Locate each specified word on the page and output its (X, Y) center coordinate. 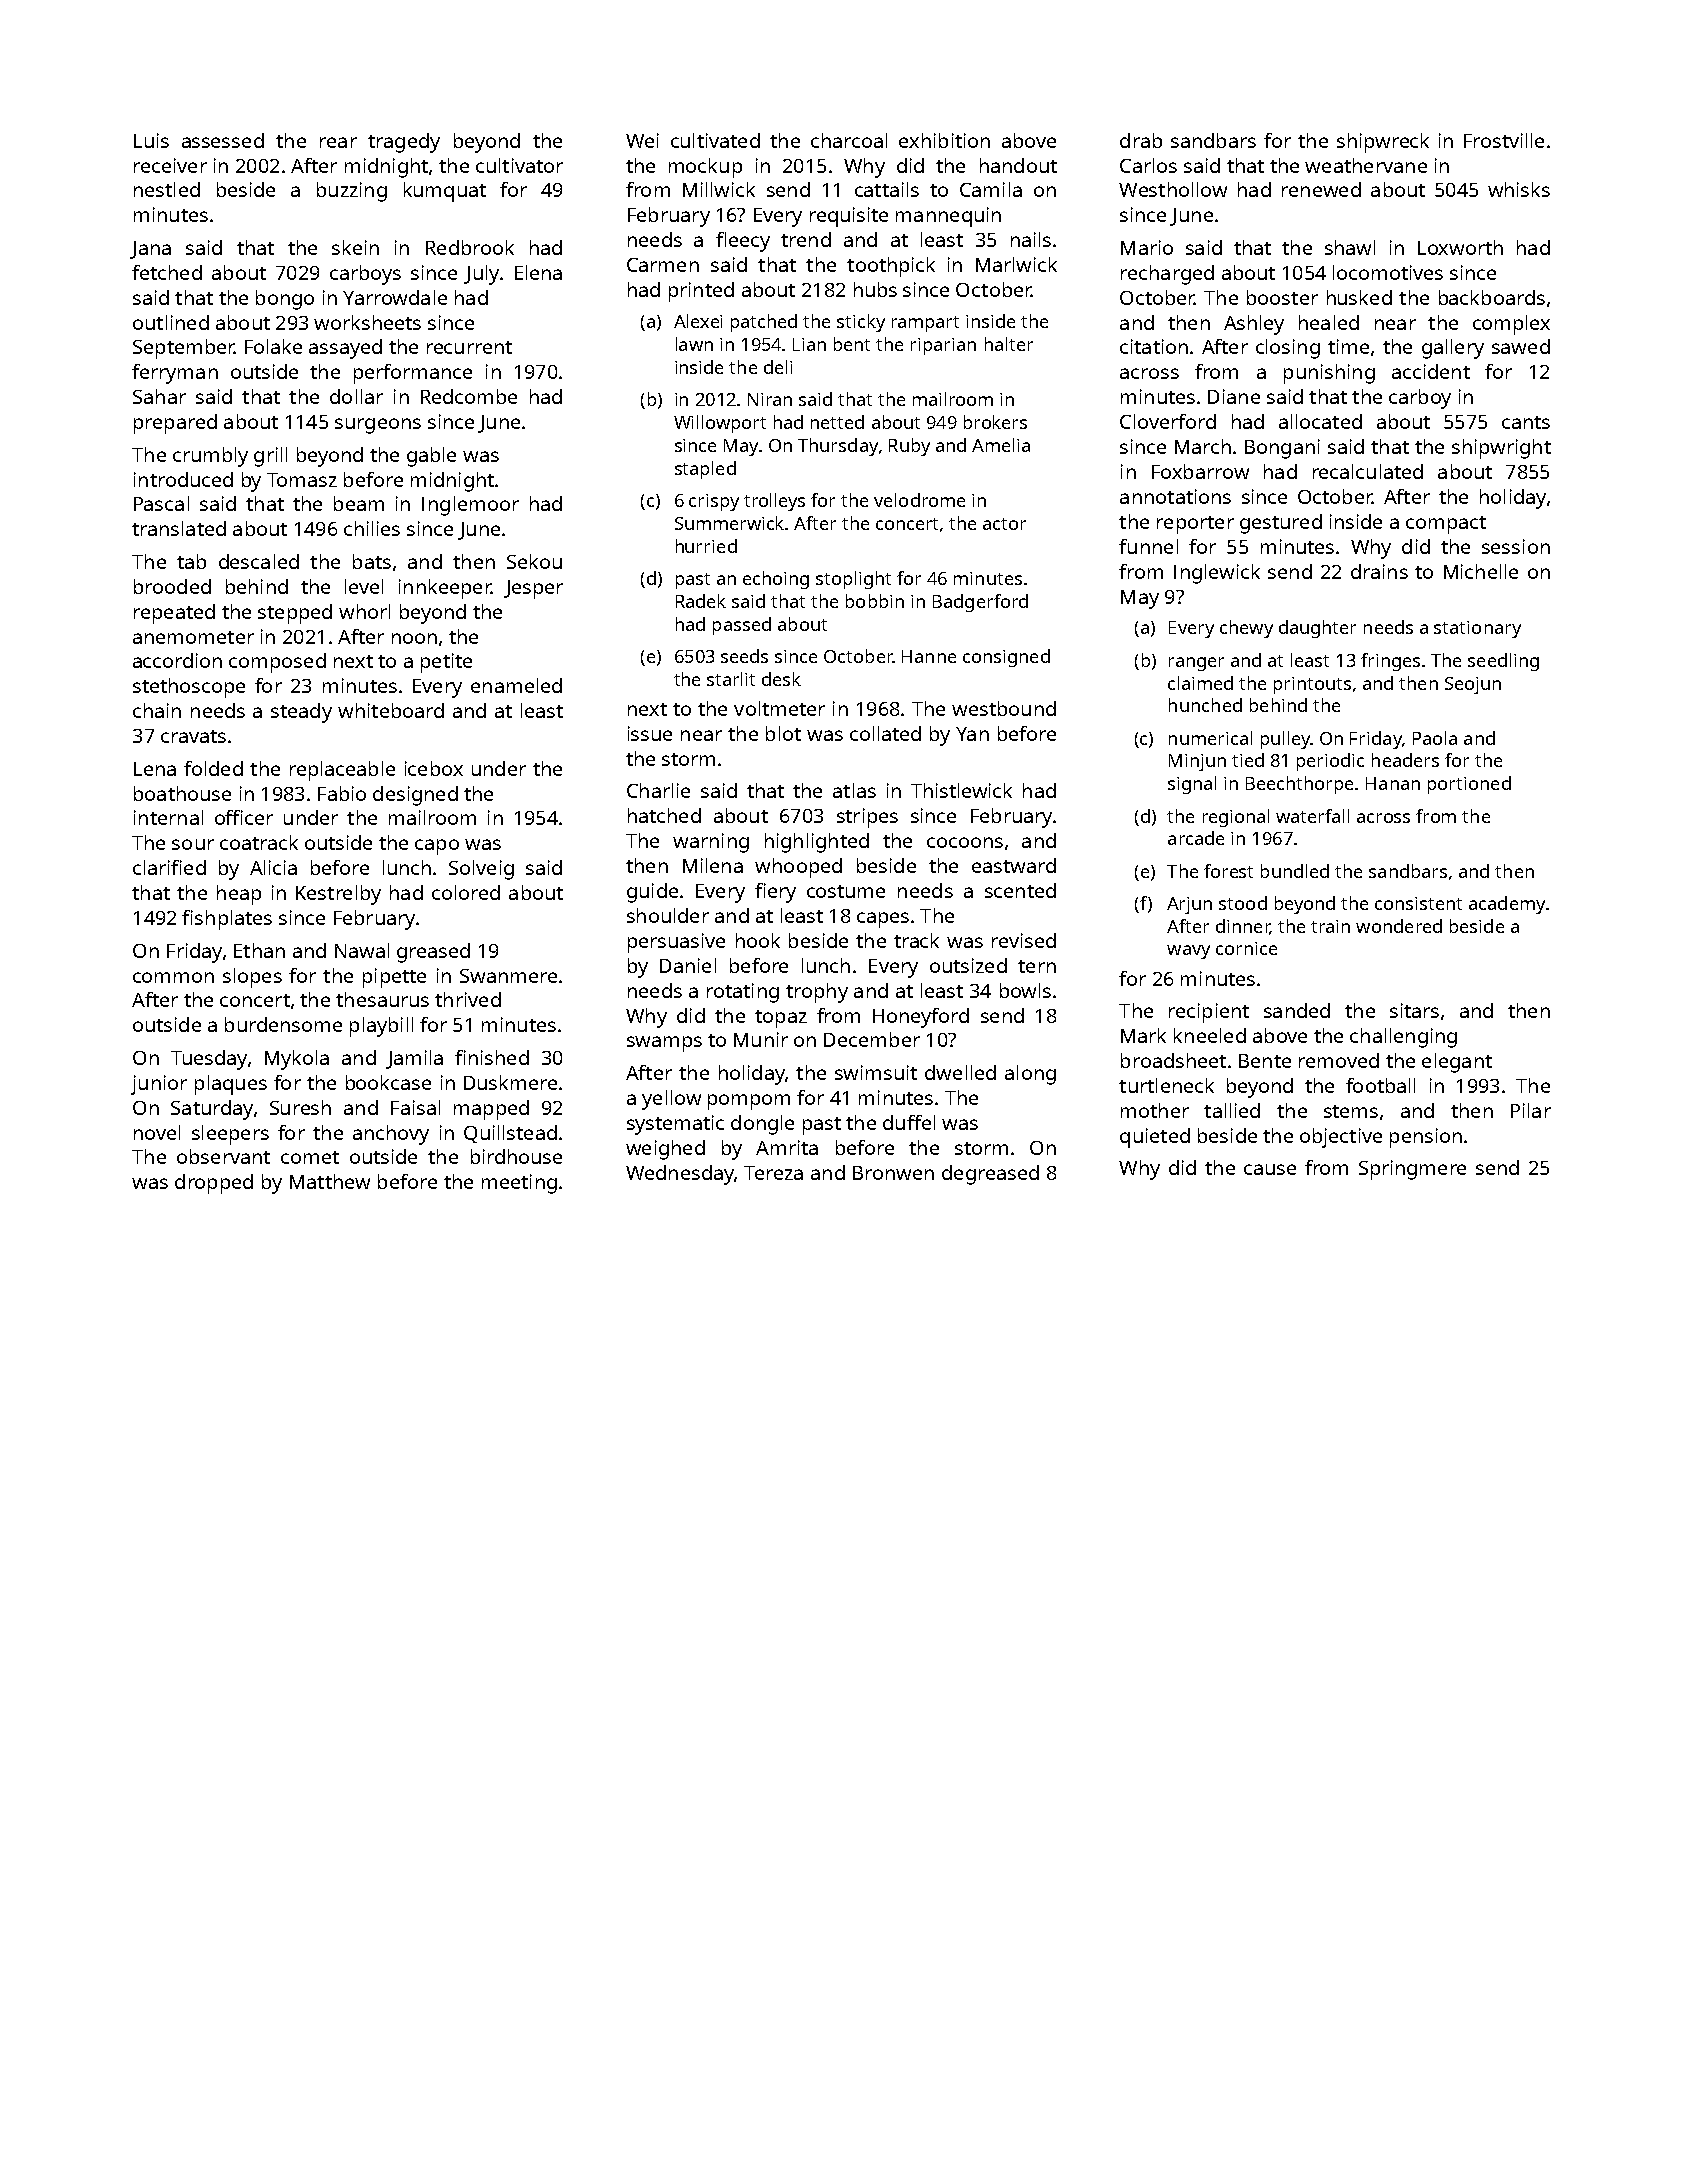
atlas (854, 790)
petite (446, 663)
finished (492, 1057)
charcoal (849, 140)
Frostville (1504, 140)
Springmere (1412, 1170)
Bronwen (893, 1173)
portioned (1469, 785)
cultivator (519, 165)
